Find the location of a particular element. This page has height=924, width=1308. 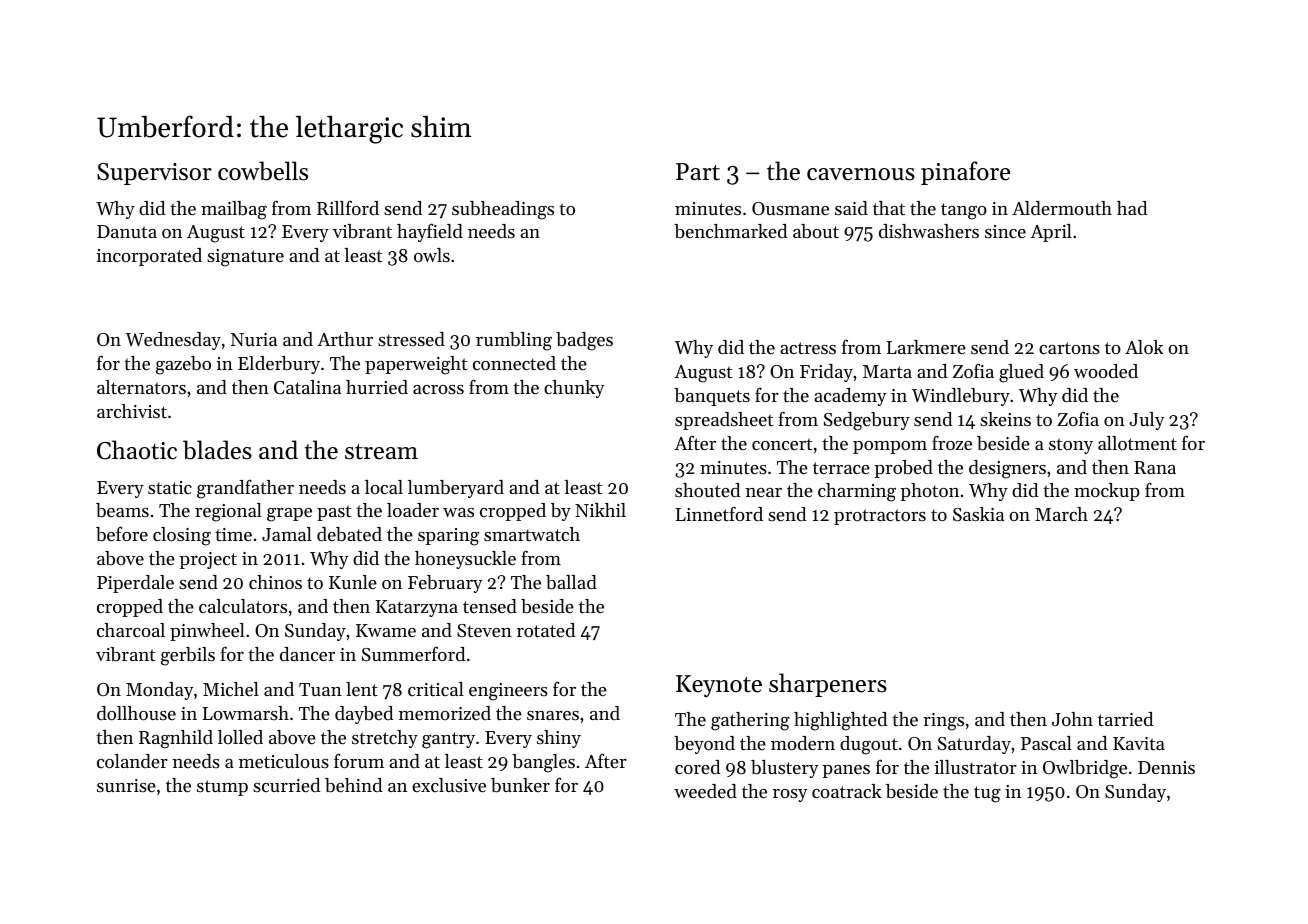

static is located at coordinates (170, 487).
